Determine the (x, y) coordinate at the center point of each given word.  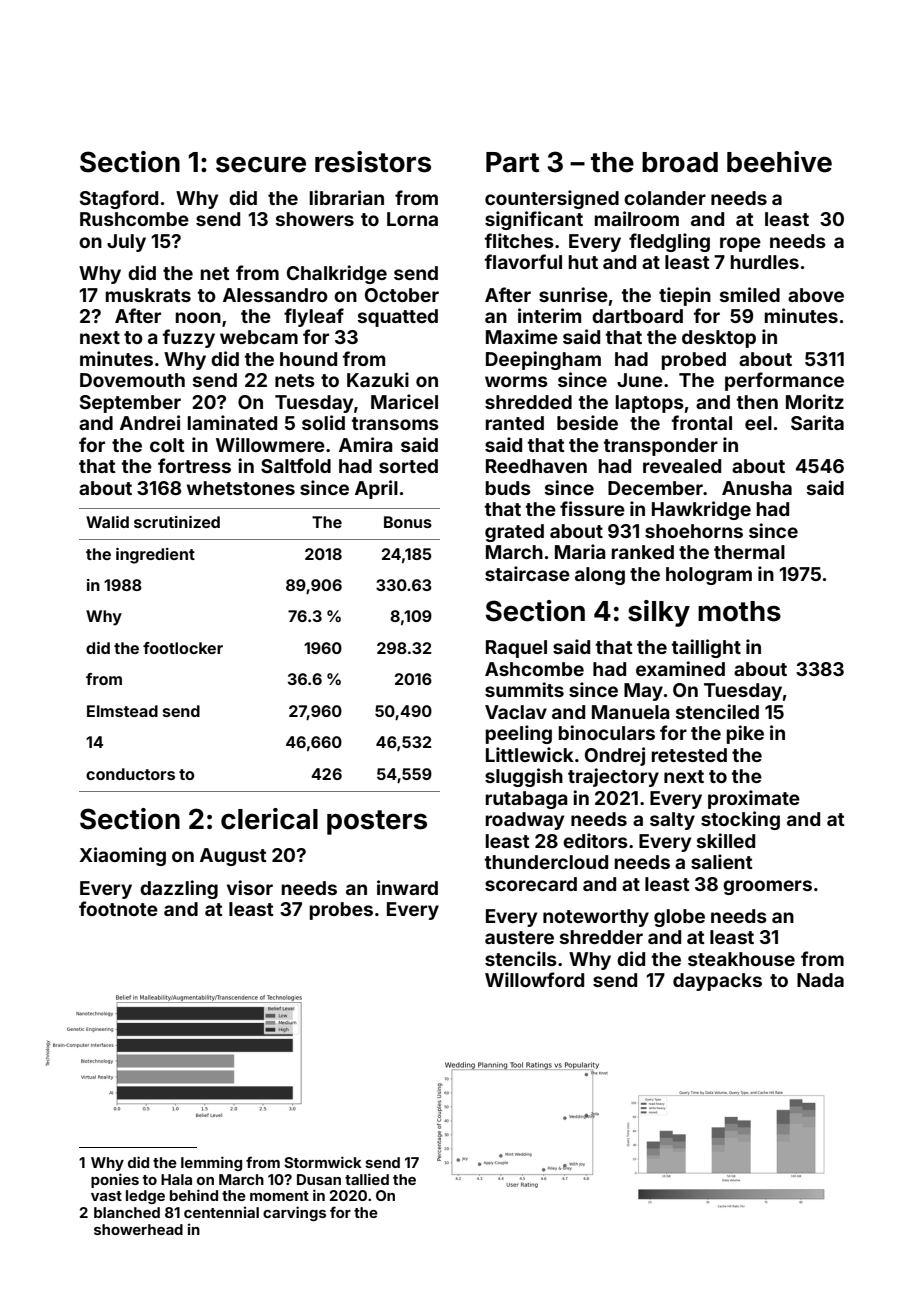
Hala (176, 1179)
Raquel (516, 649)
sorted (408, 466)
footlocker (183, 648)
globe (679, 918)
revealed (682, 466)
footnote (118, 908)
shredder (601, 937)
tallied (367, 1179)
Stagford (119, 199)
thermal (749, 552)
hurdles (765, 262)
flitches (519, 240)
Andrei (150, 422)
